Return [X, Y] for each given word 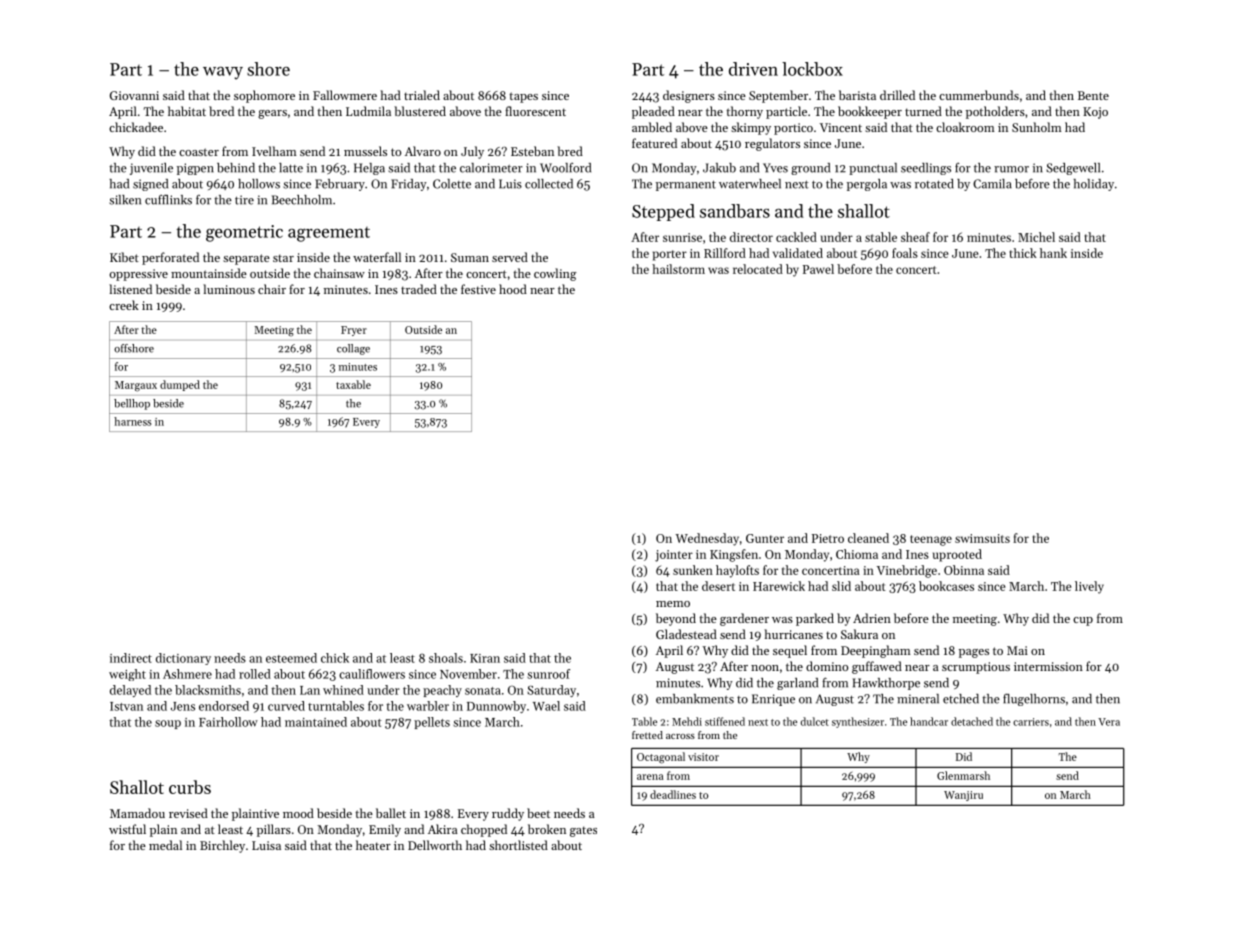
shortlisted [518, 845]
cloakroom [965, 127]
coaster [199, 152]
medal [165, 845]
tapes [524, 97]
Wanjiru [963, 796]
